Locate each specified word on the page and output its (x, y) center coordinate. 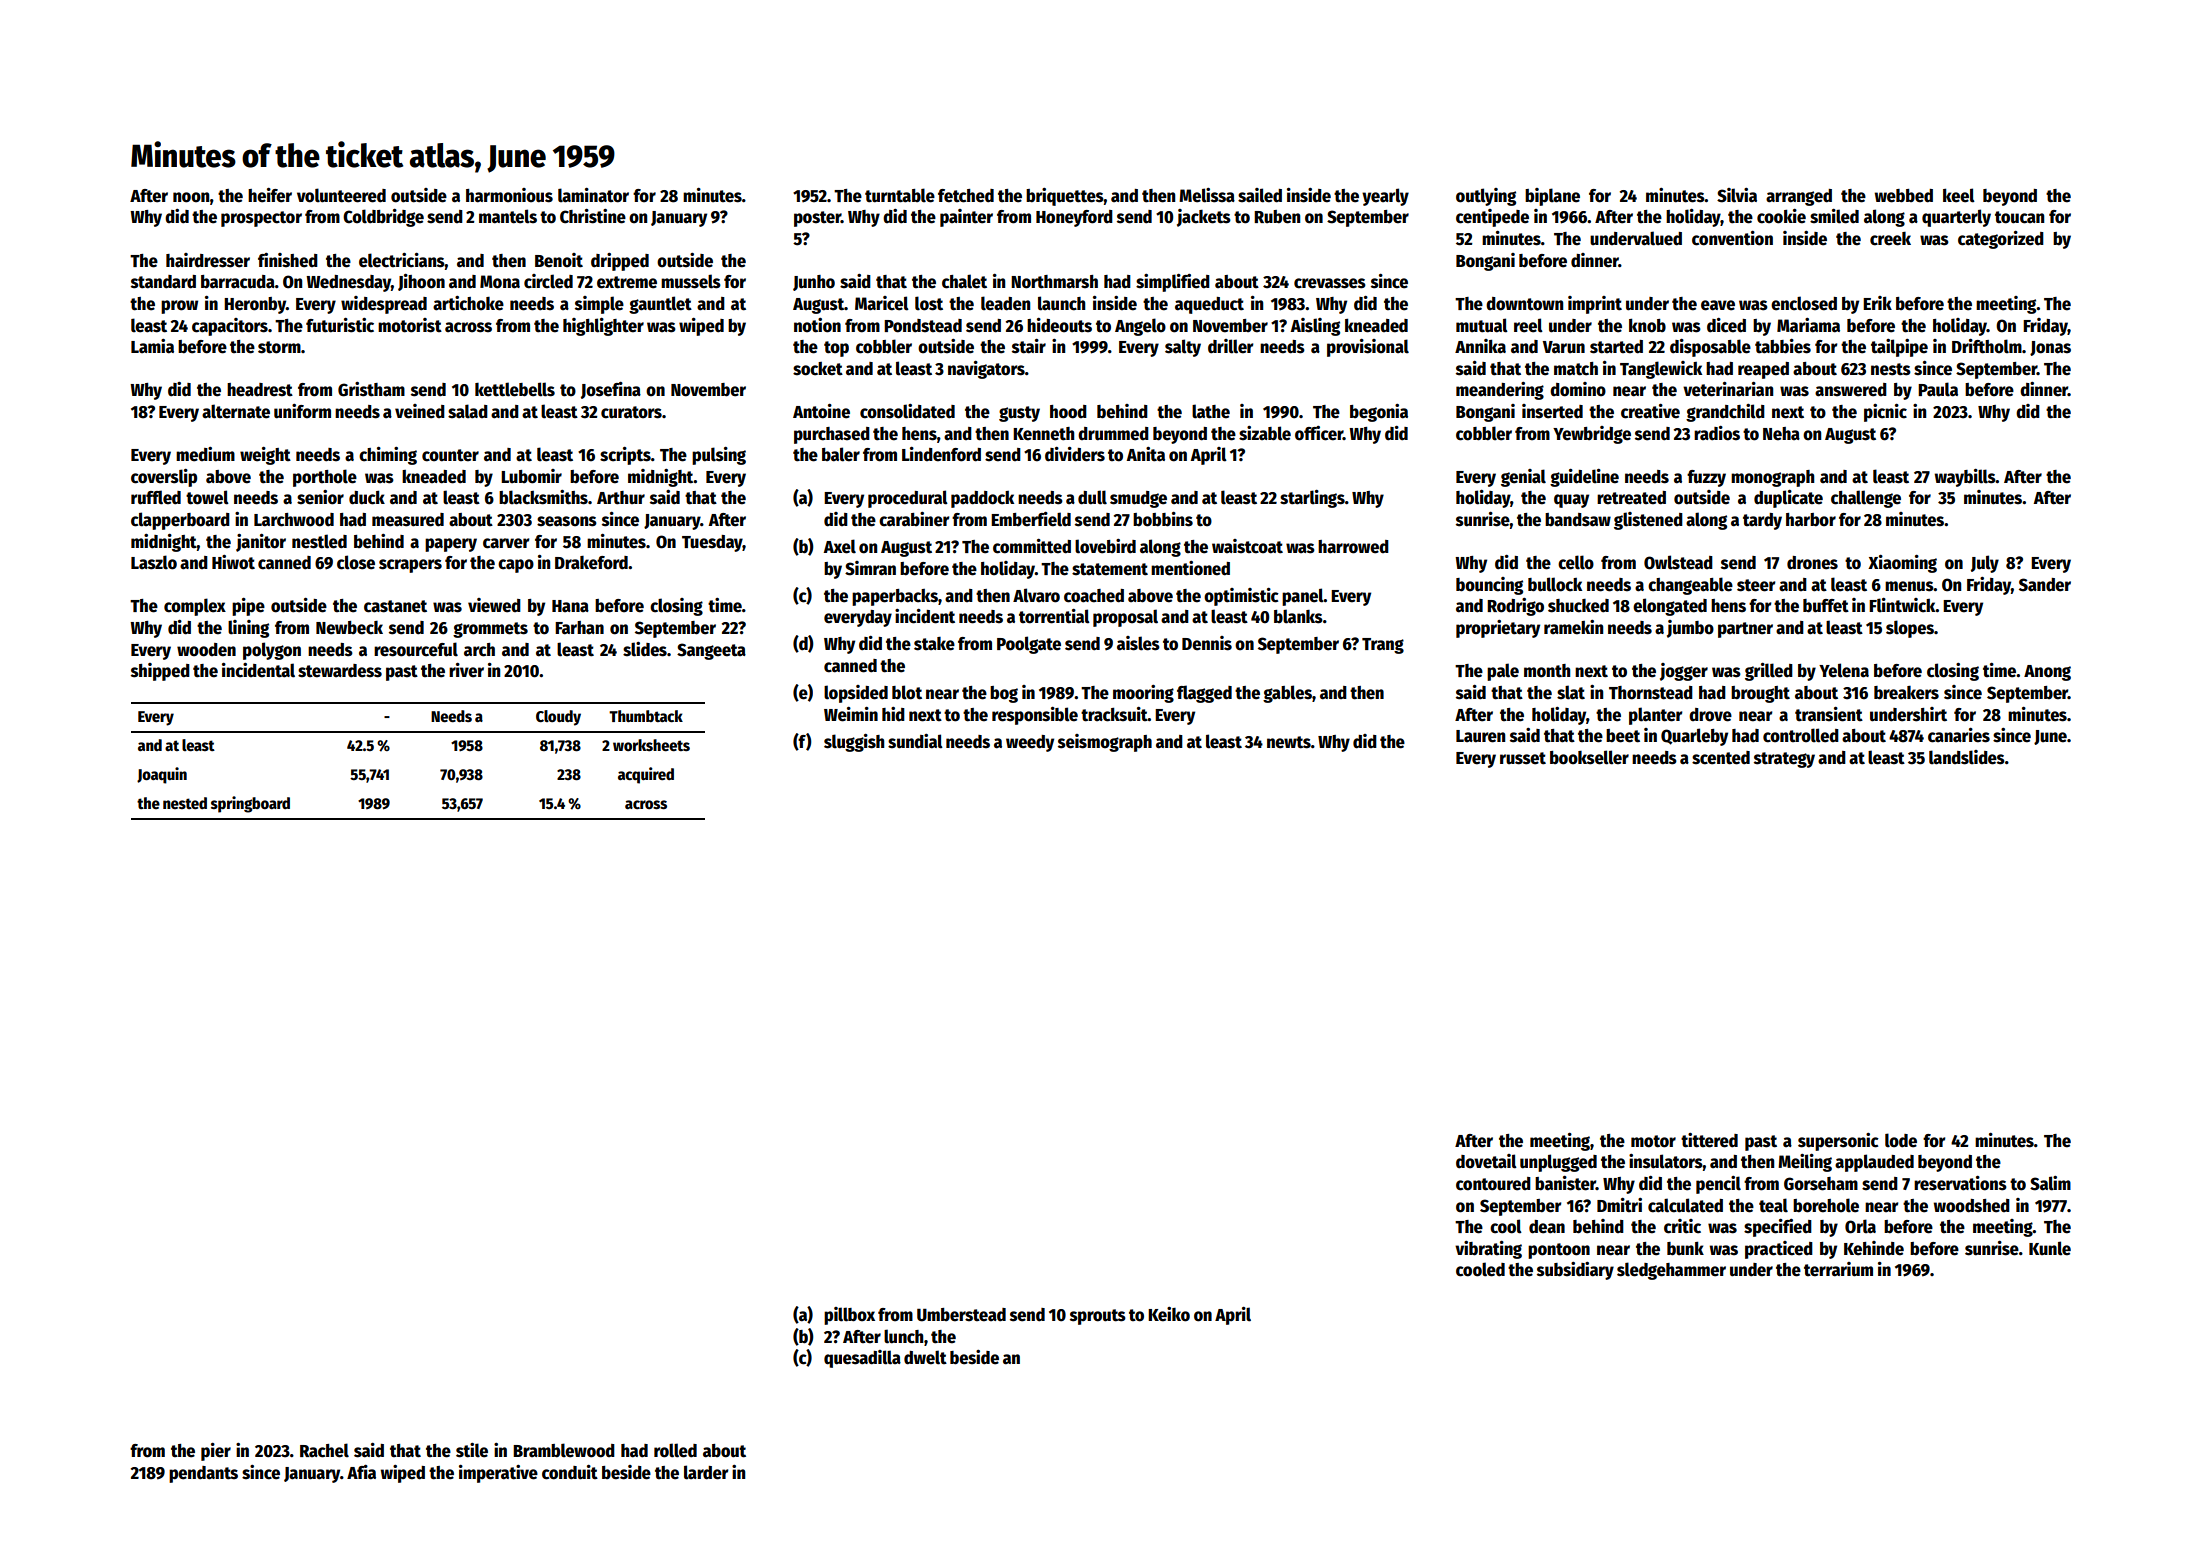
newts (1289, 742)
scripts (625, 456)
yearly (1385, 197)
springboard (250, 804)
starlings (1312, 499)
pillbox (849, 1316)
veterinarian (1728, 389)
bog (1004, 694)
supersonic (1838, 1142)
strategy (1784, 760)
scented (1721, 758)
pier (216, 1452)
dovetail (1486, 1161)
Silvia (1737, 195)
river (466, 670)
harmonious (509, 195)
